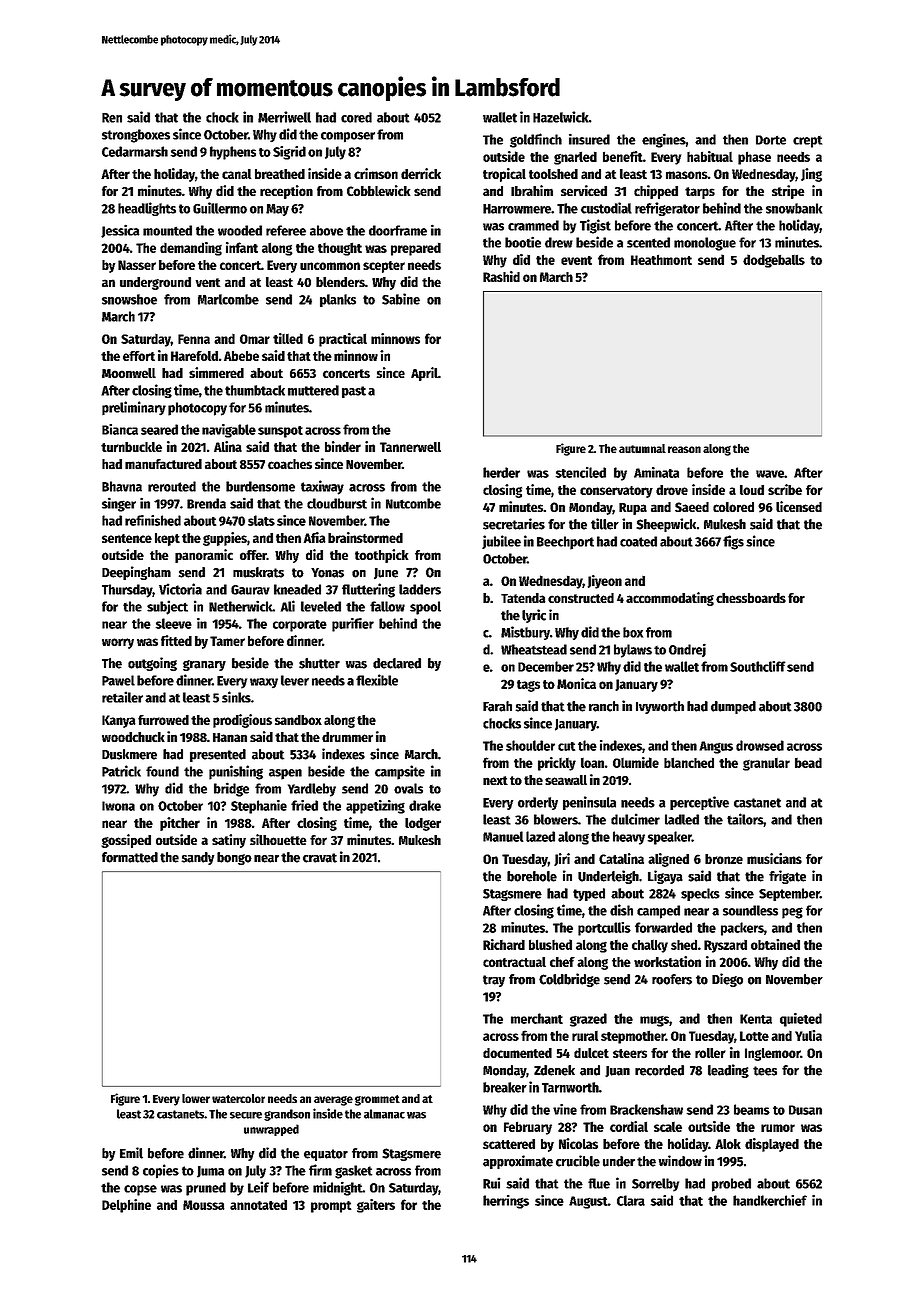 The height and width of the screenshot is (1308, 924). What do you see at coordinates (561, 117) in the screenshot?
I see `Hazelwick` at bounding box center [561, 117].
